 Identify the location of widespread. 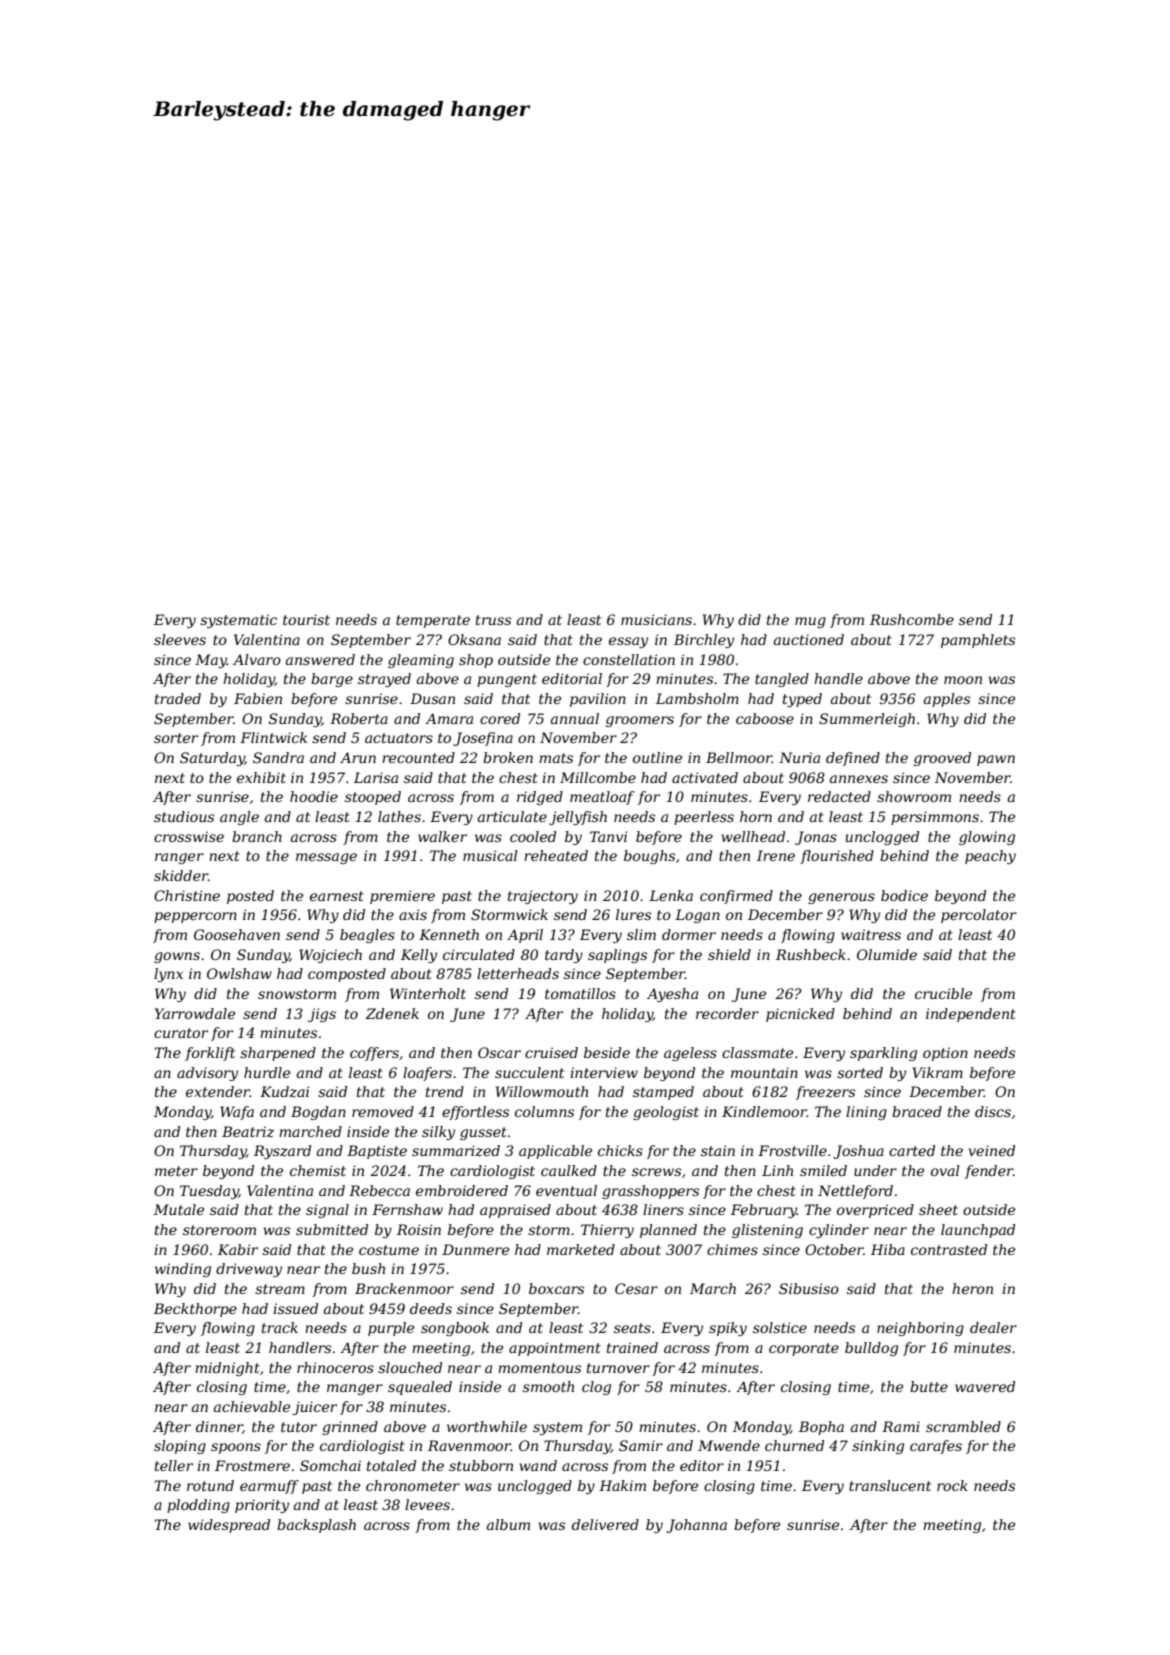
(229, 1526).
